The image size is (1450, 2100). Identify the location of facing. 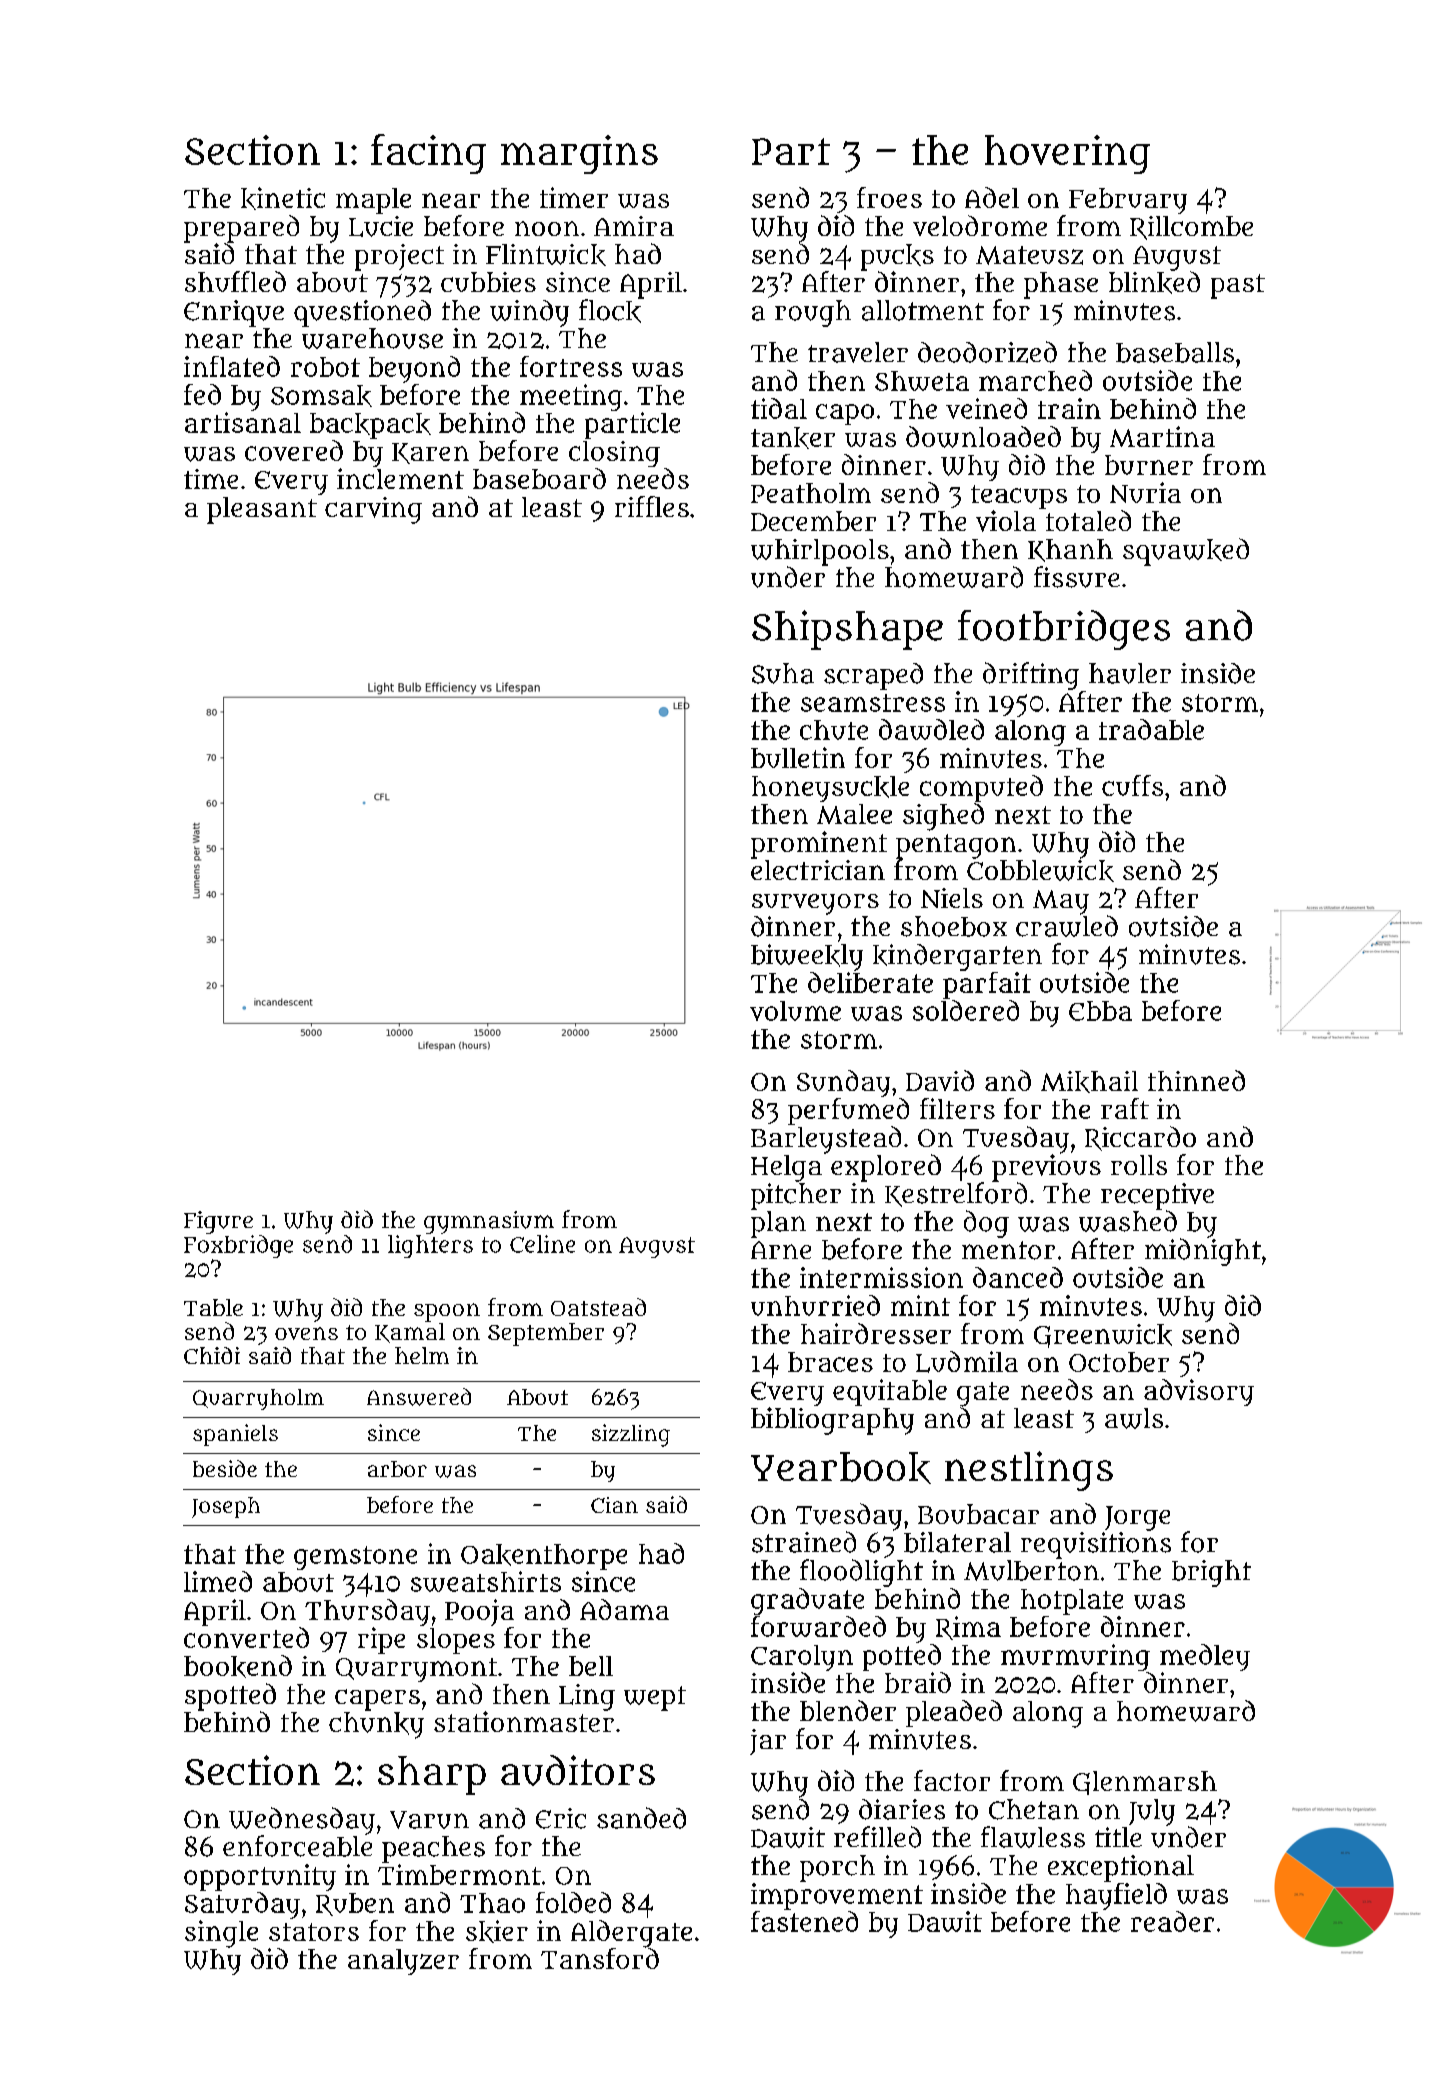
(428, 154).
